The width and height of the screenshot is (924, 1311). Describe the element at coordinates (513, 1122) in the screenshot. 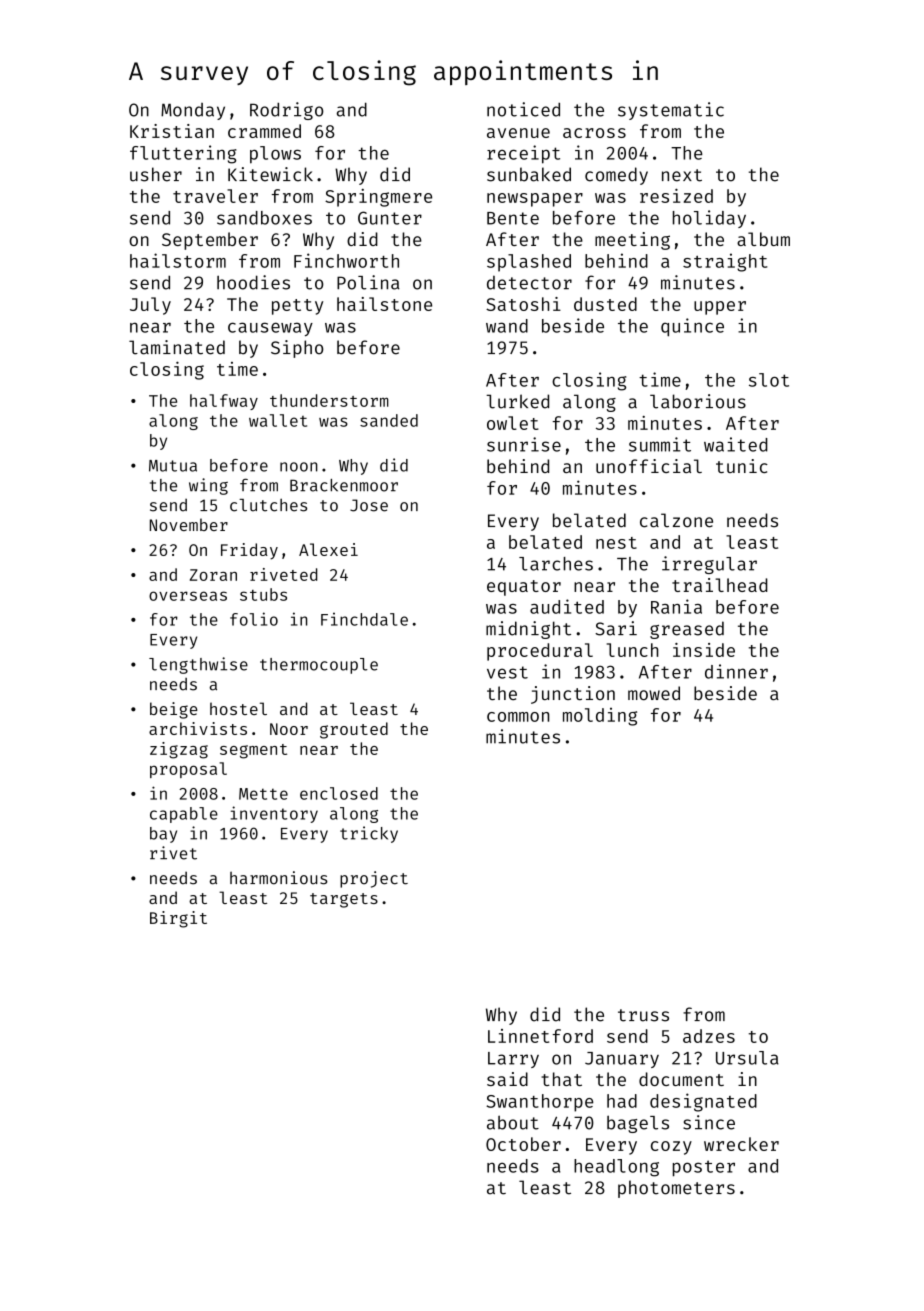

I see `about` at that location.
